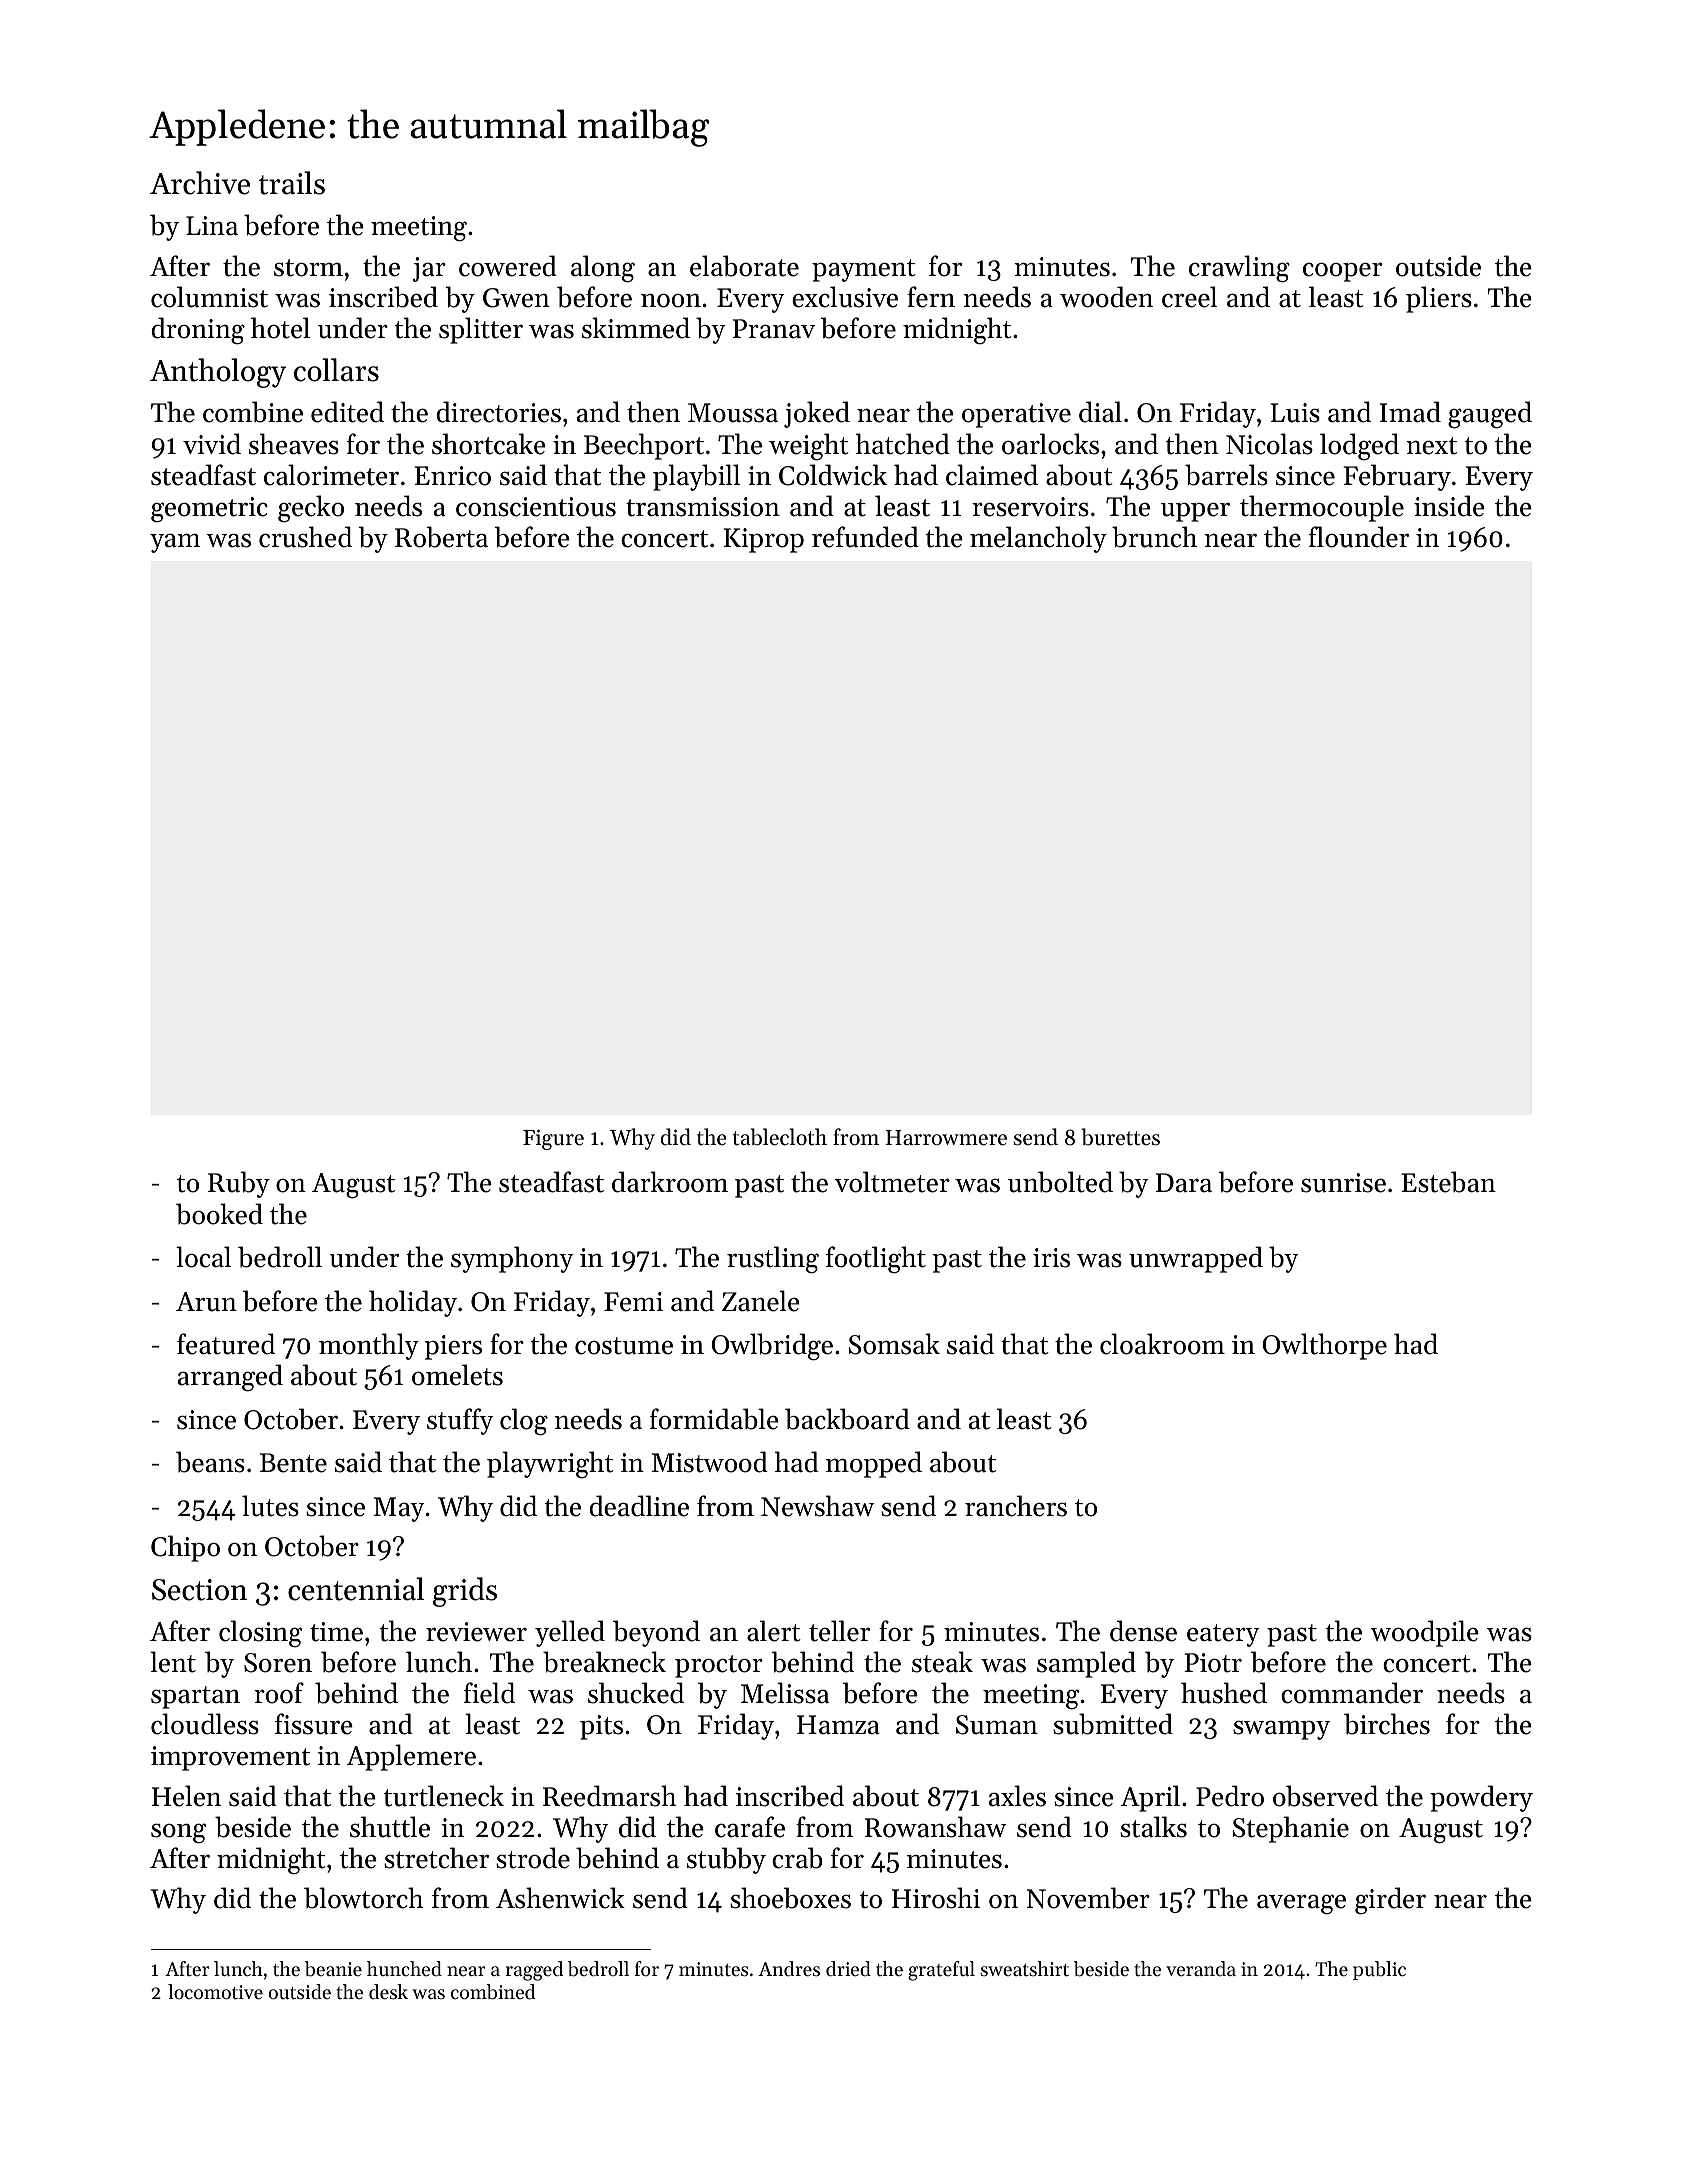  Describe the element at coordinates (203, 1257) in the page. I see `local` at that location.
